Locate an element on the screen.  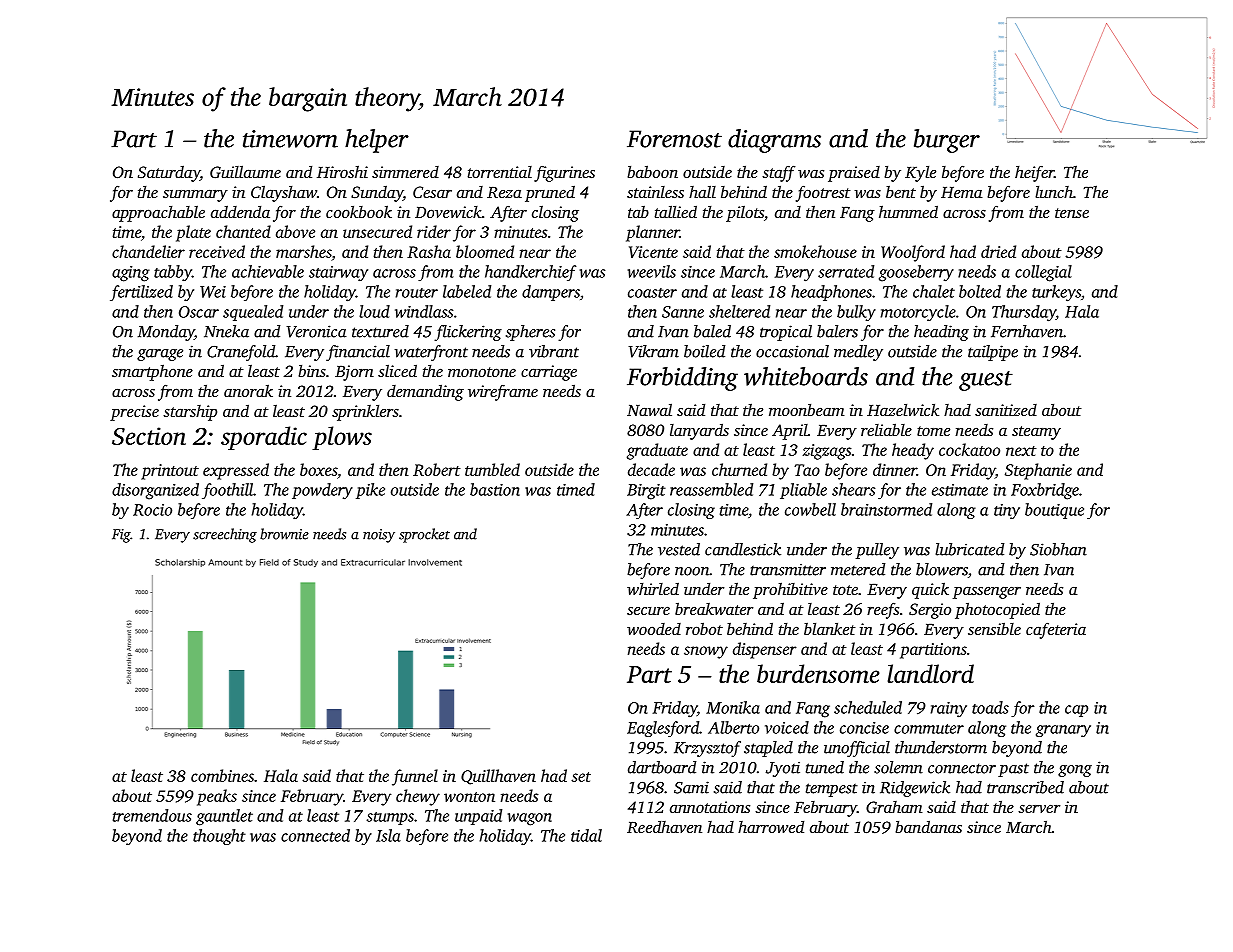
foothill is located at coordinates (227, 491).
